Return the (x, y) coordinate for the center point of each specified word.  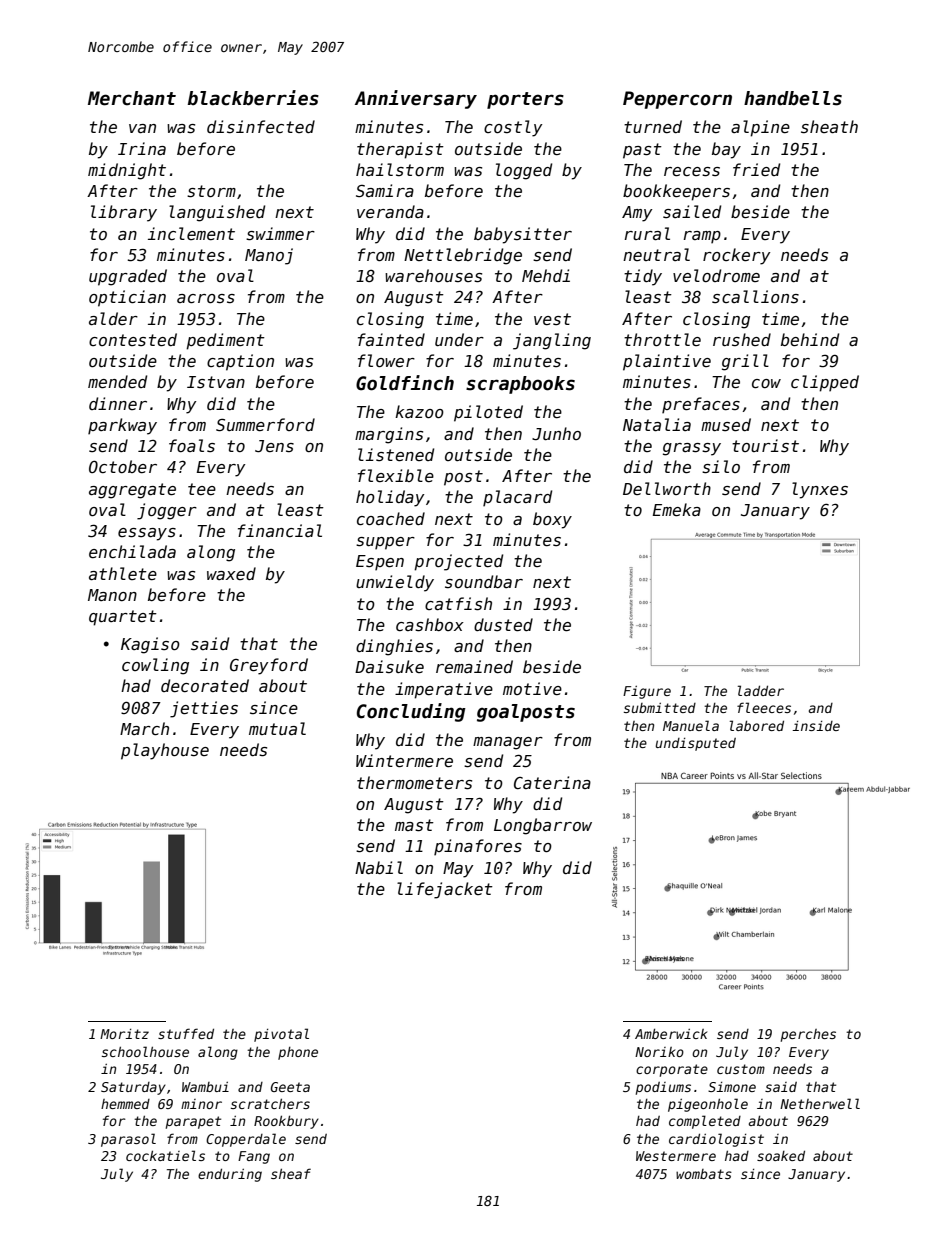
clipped (825, 383)
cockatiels (165, 1155)
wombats (704, 1174)
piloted (488, 413)
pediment (225, 341)
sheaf (291, 1173)
